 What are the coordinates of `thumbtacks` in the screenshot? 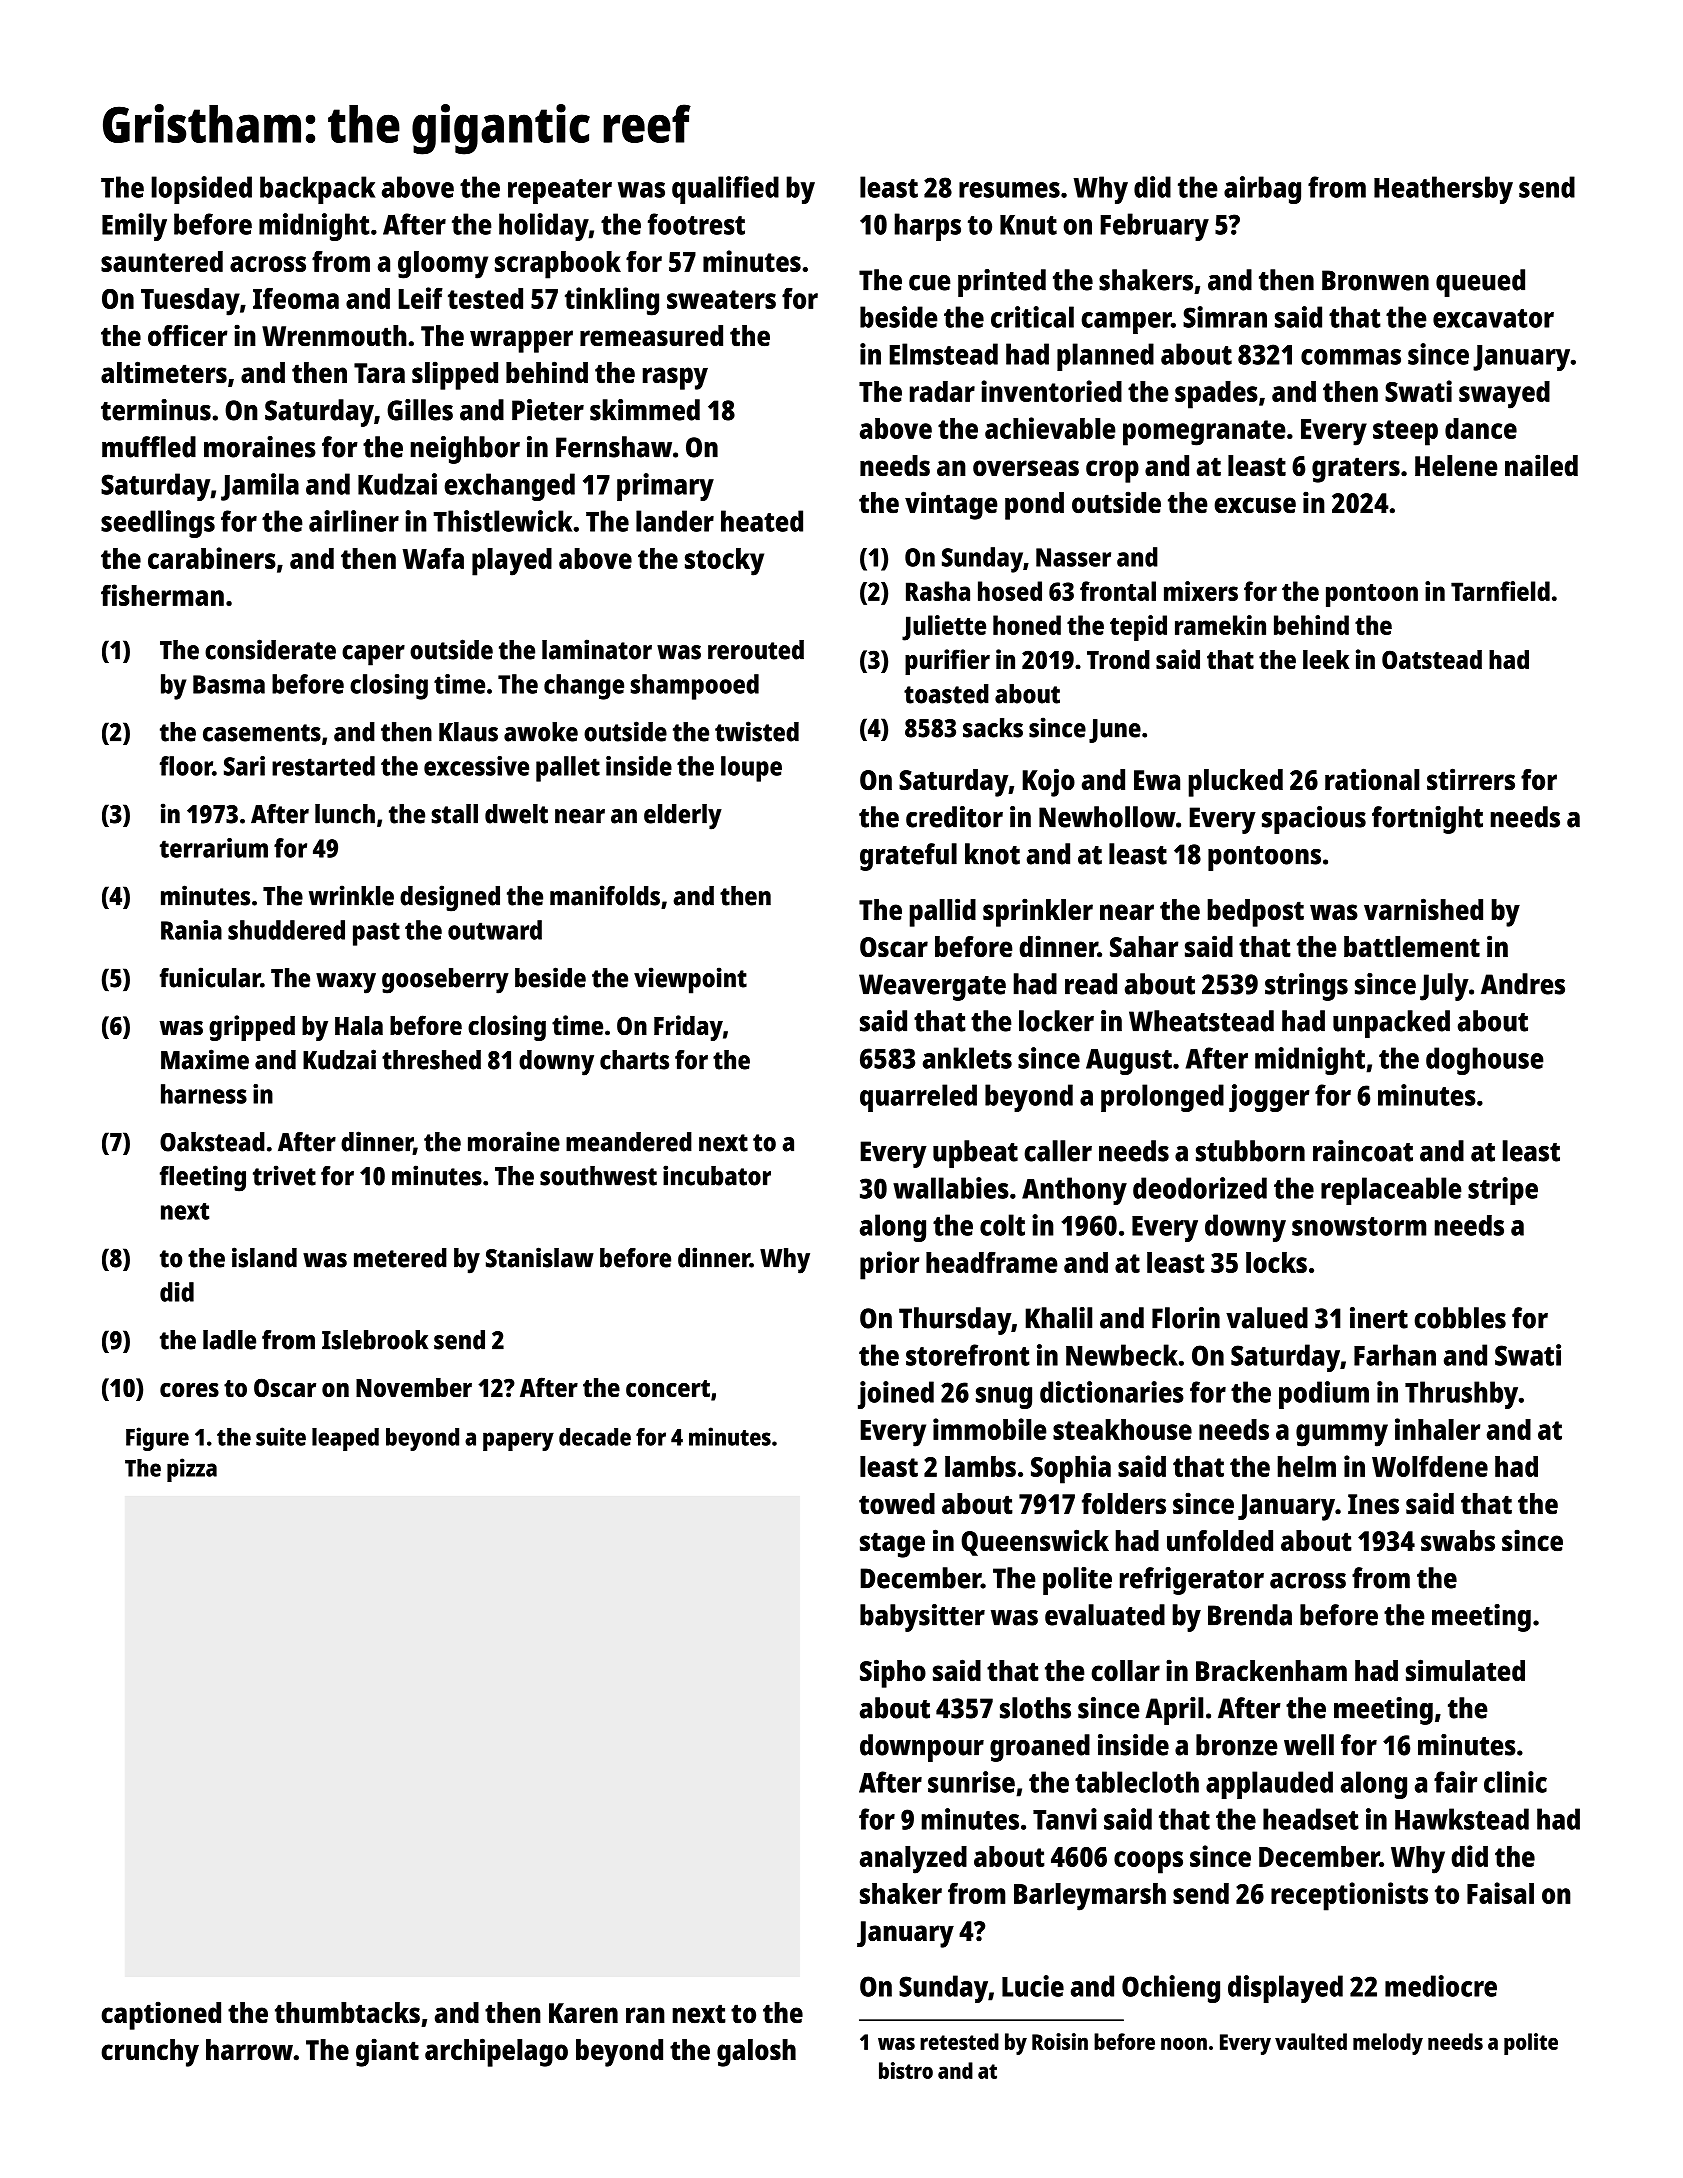 It's located at (347, 2013).
